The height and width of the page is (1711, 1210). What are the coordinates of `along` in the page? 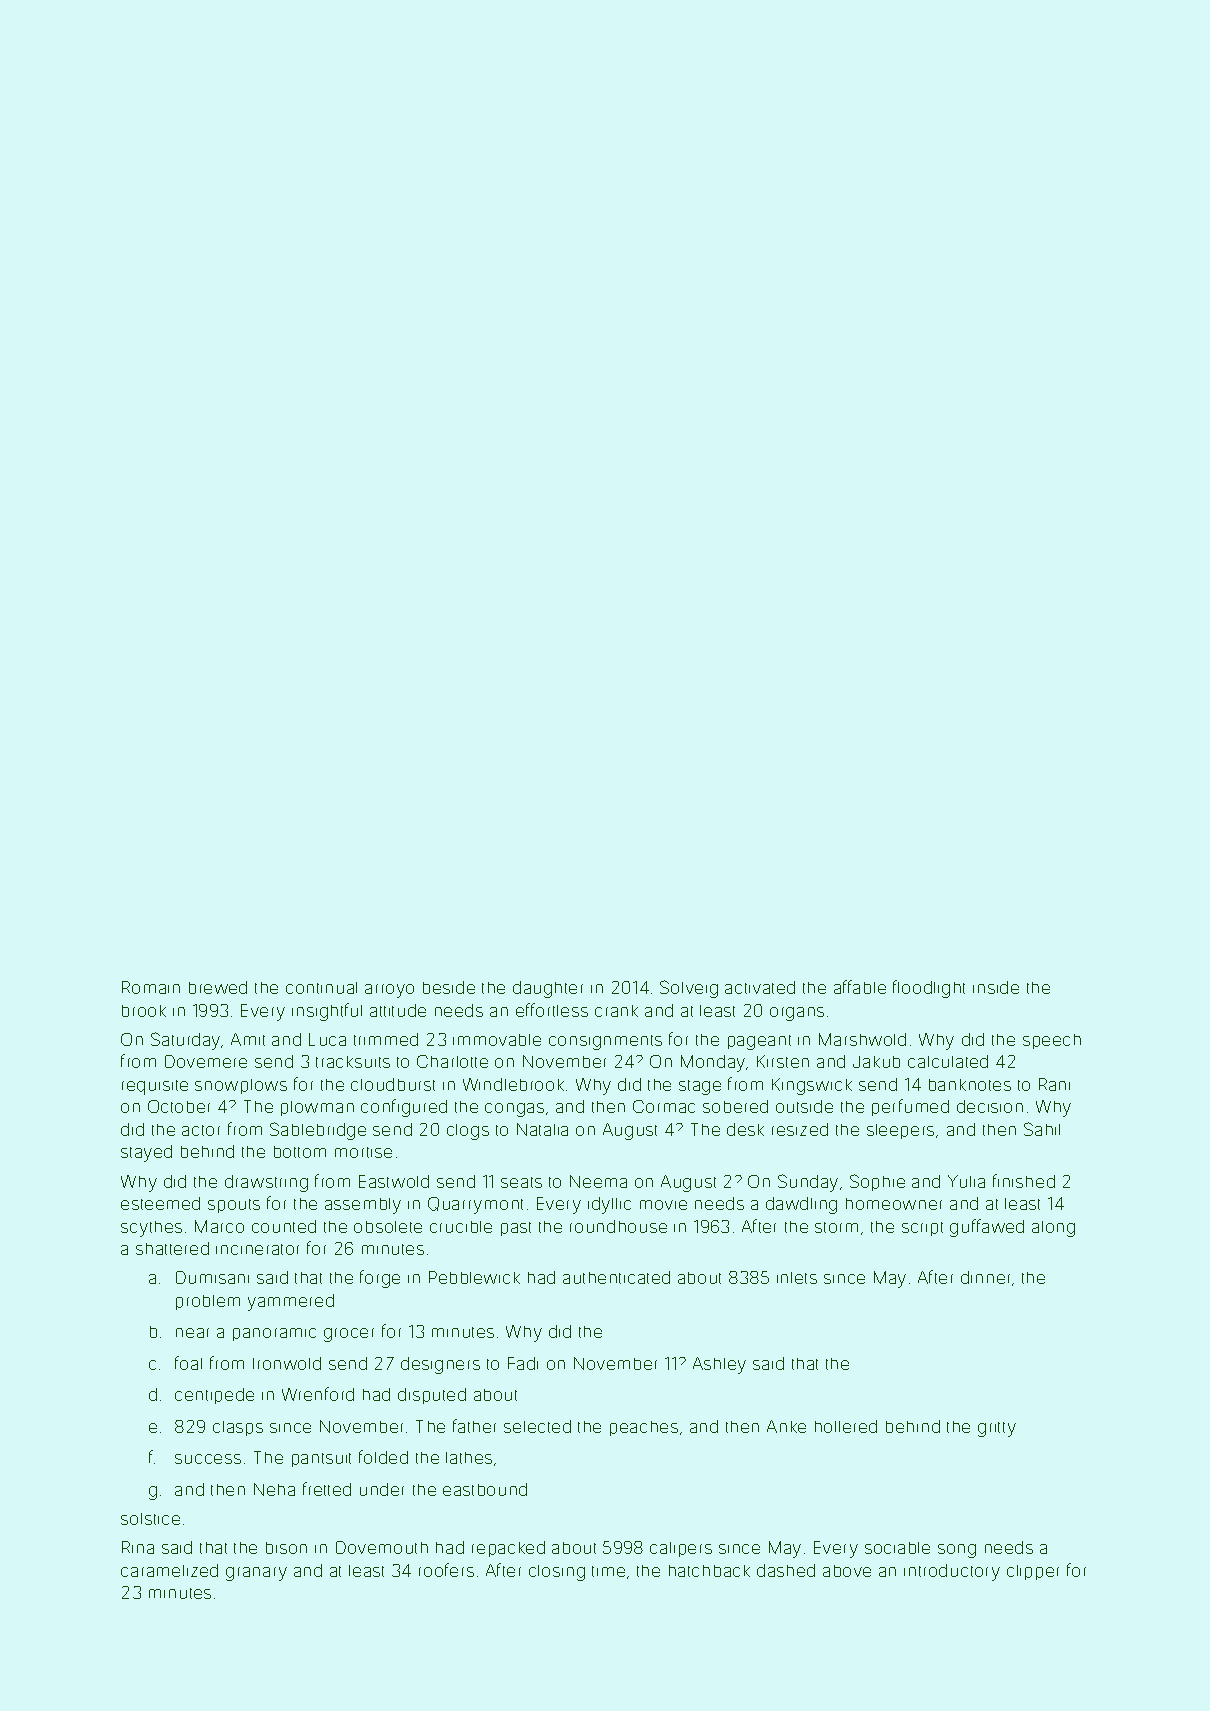 It's located at (1053, 1229).
